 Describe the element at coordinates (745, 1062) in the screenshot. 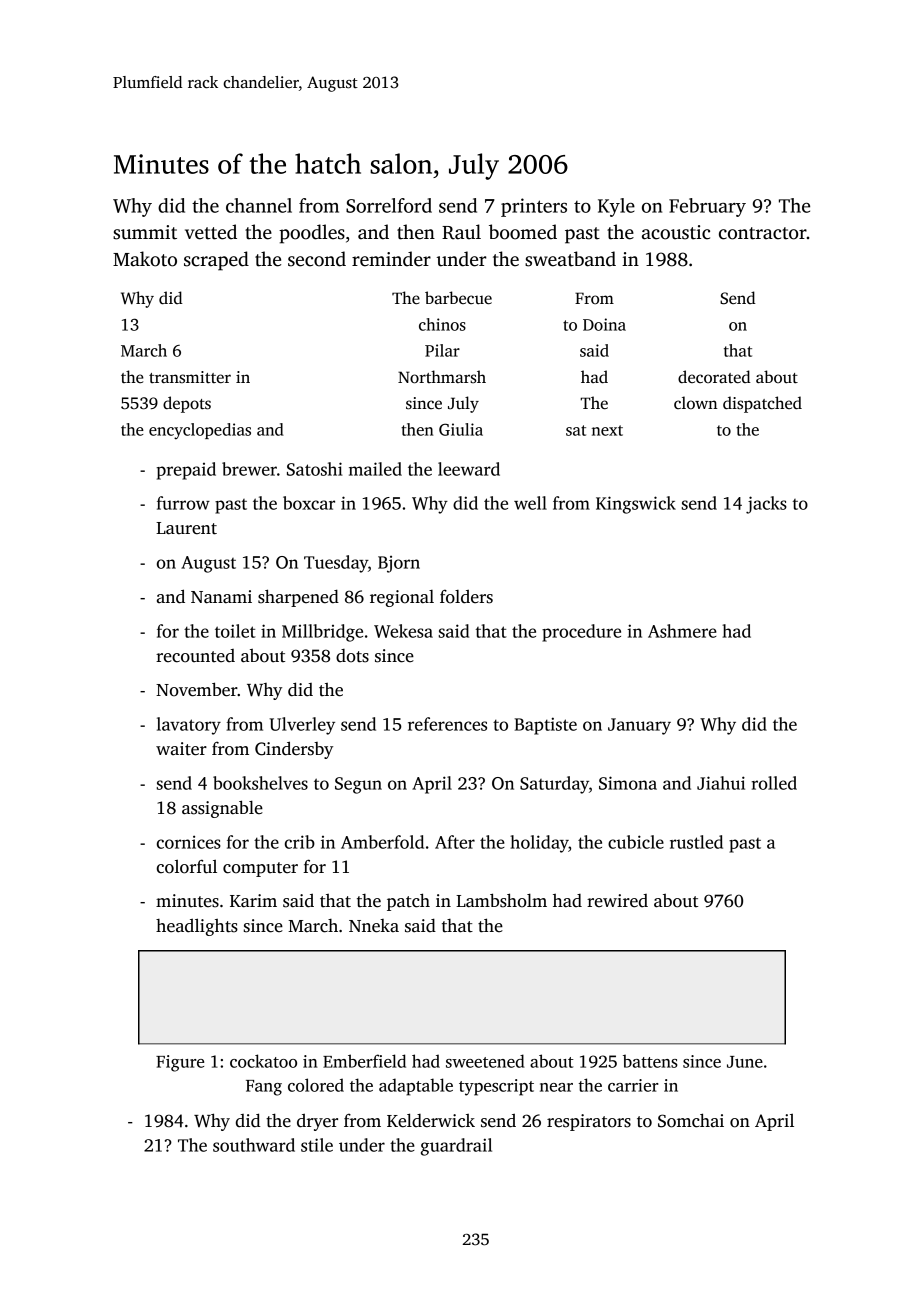

I see `June` at that location.
